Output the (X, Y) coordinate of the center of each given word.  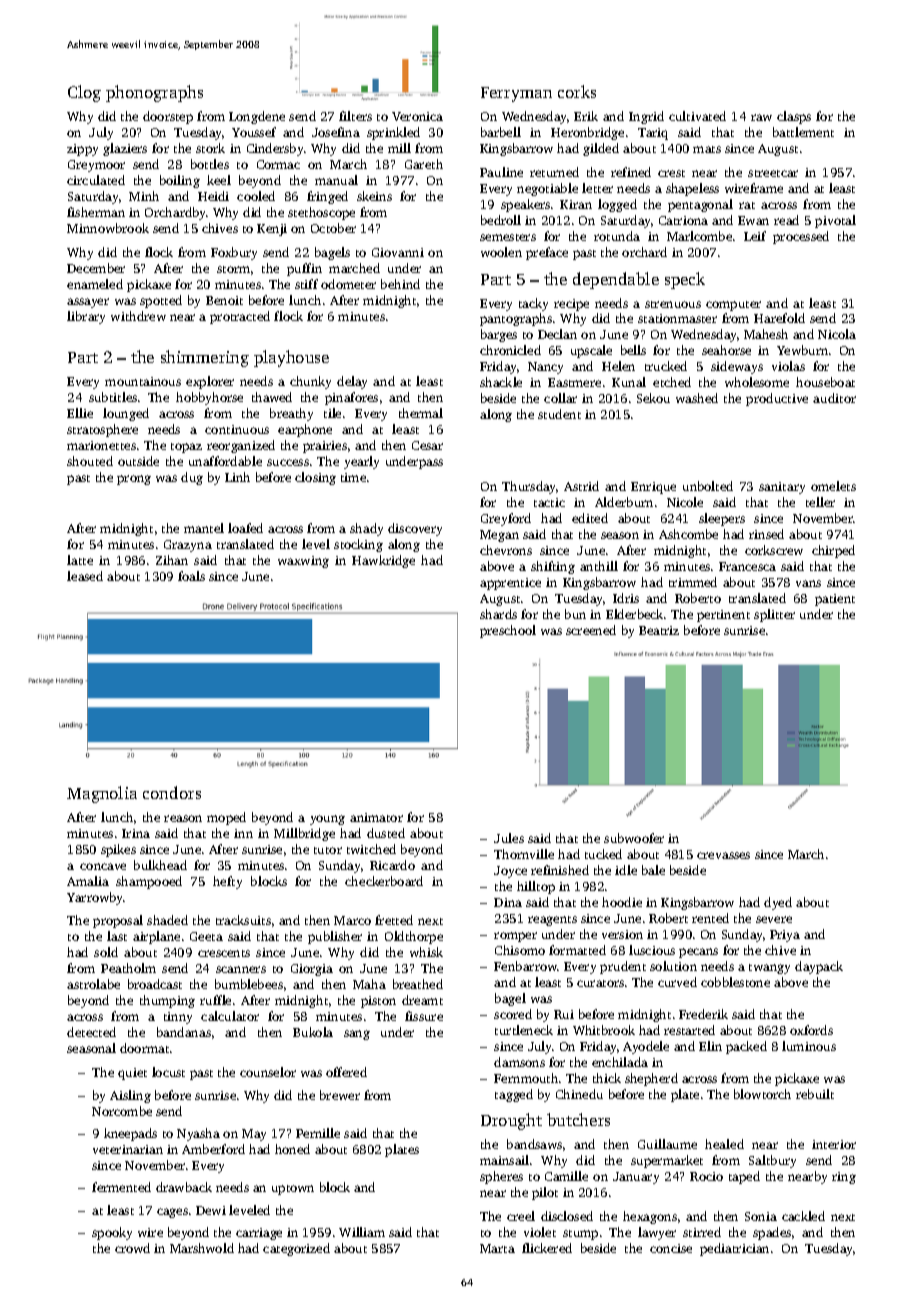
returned (554, 172)
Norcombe (122, 1111)
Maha (369, 984)
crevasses (723, 855)
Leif (755, 236)
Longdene (257, 117)
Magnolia (102, 794)
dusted (386, 833)
